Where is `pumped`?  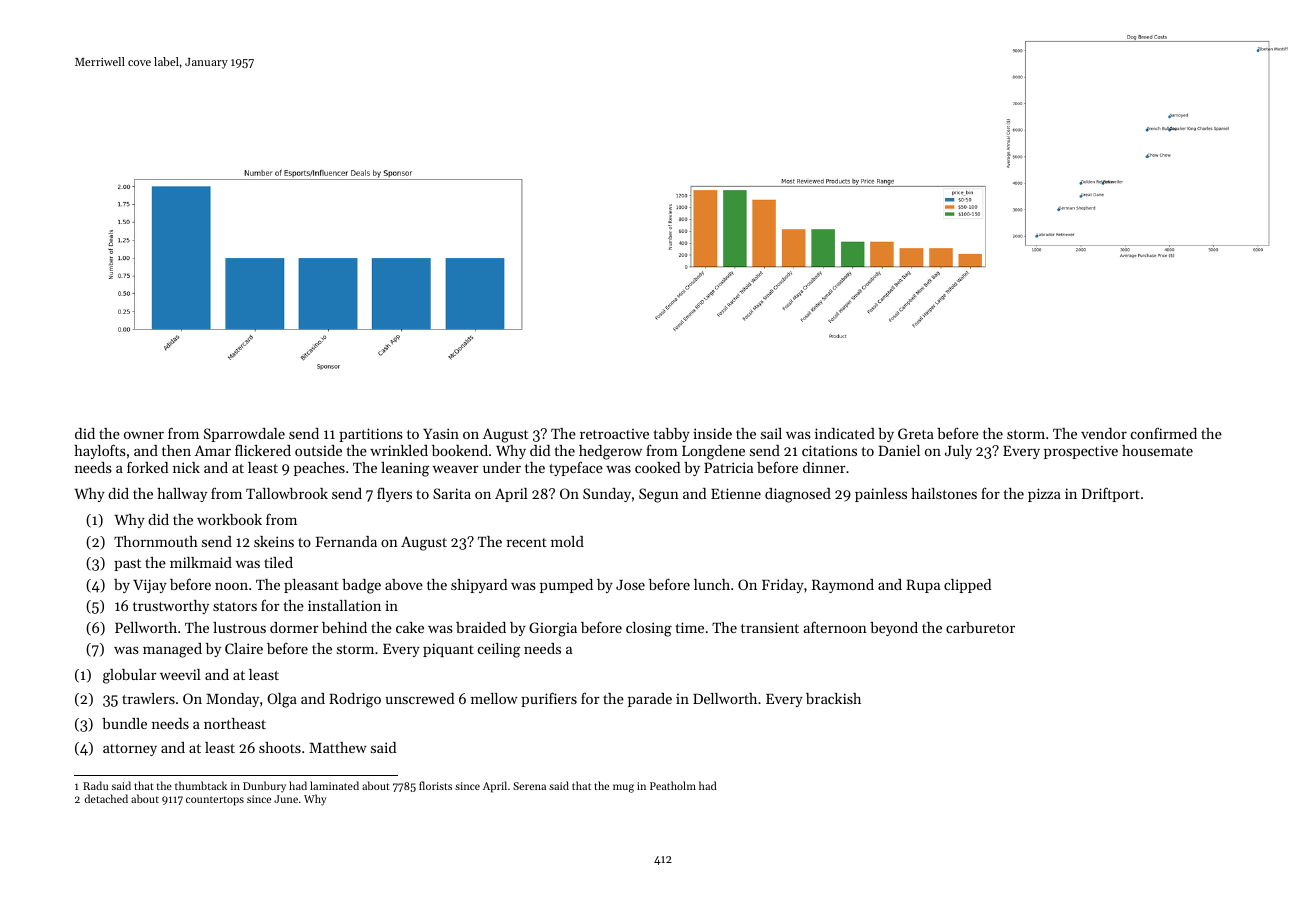
pumped is located at coordinates (566, 586).
